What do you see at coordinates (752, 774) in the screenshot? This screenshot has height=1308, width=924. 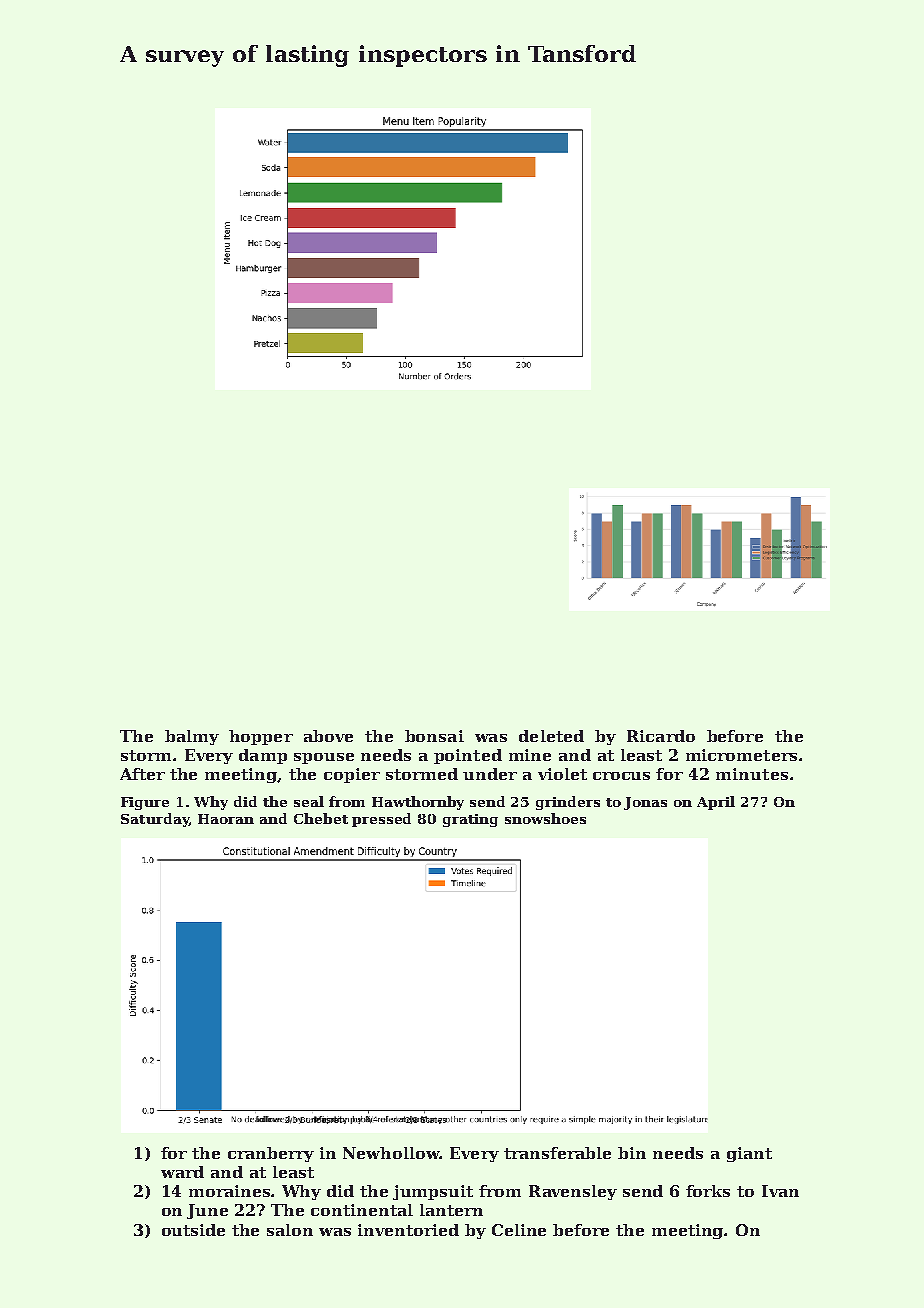 I see `minutes` at bounding box center [752, 774].
